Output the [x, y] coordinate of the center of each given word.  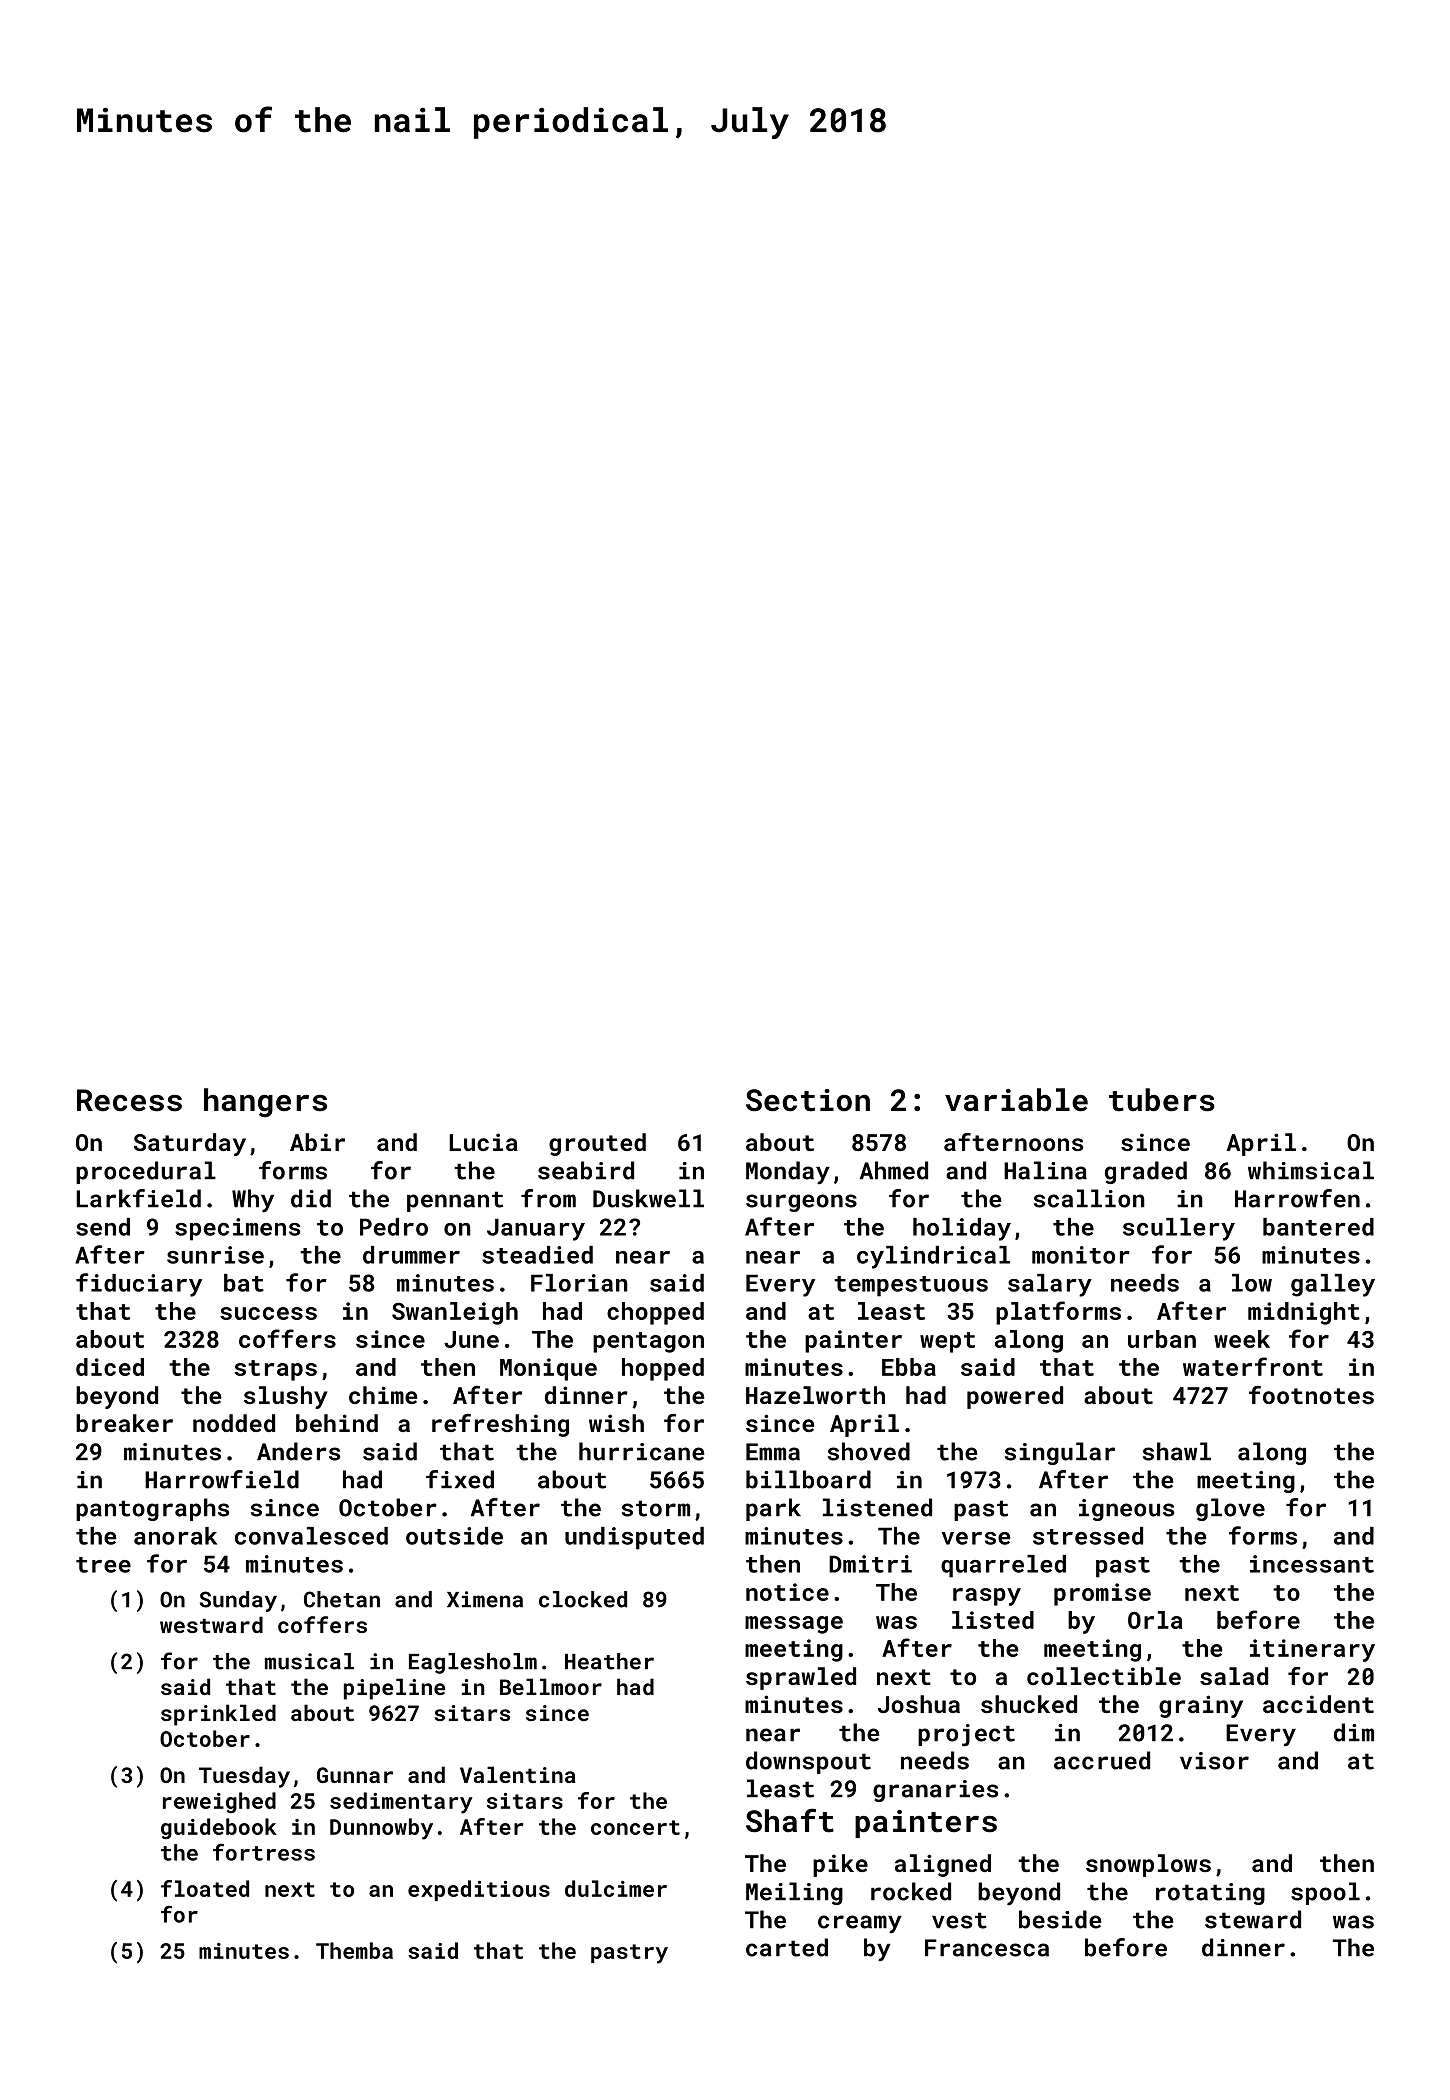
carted [787, 1947]
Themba [354, 1950]
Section [808, 1100]
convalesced [311, 1536]
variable [1016, 1100]
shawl [1177, 1451]
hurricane [641, 1451]
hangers [265, 1102]
